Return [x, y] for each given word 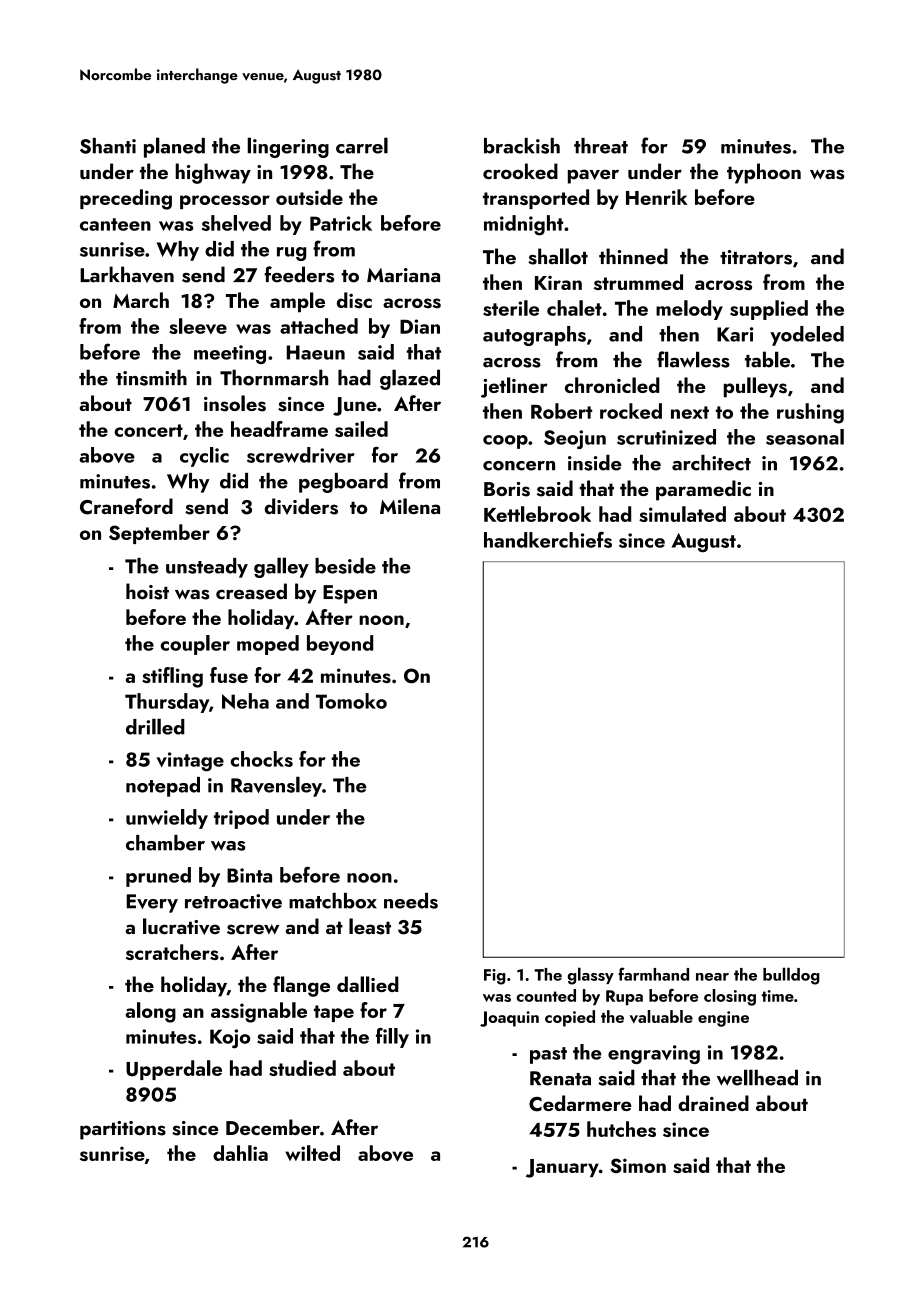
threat [601, 146]
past [548, 1055]
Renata [560, 1078]
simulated [682, 514]
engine [723, 1019]
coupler [195, 645]
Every [152, 903]
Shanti [108, 146]
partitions [123, 1130]
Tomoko [351, 701]
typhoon [764, 173]
